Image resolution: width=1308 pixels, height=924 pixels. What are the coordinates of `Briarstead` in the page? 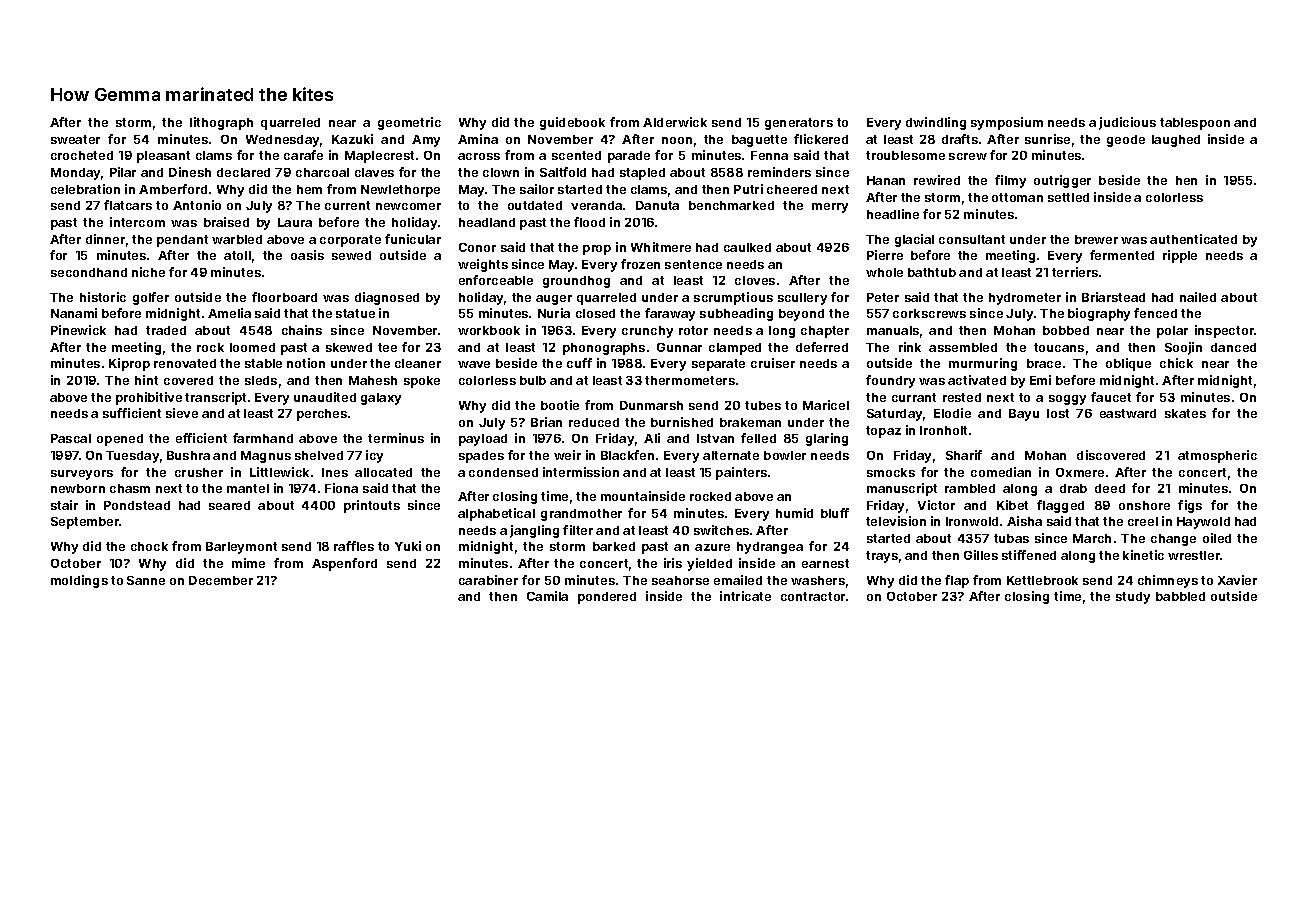 It's located at (1113, 297).
